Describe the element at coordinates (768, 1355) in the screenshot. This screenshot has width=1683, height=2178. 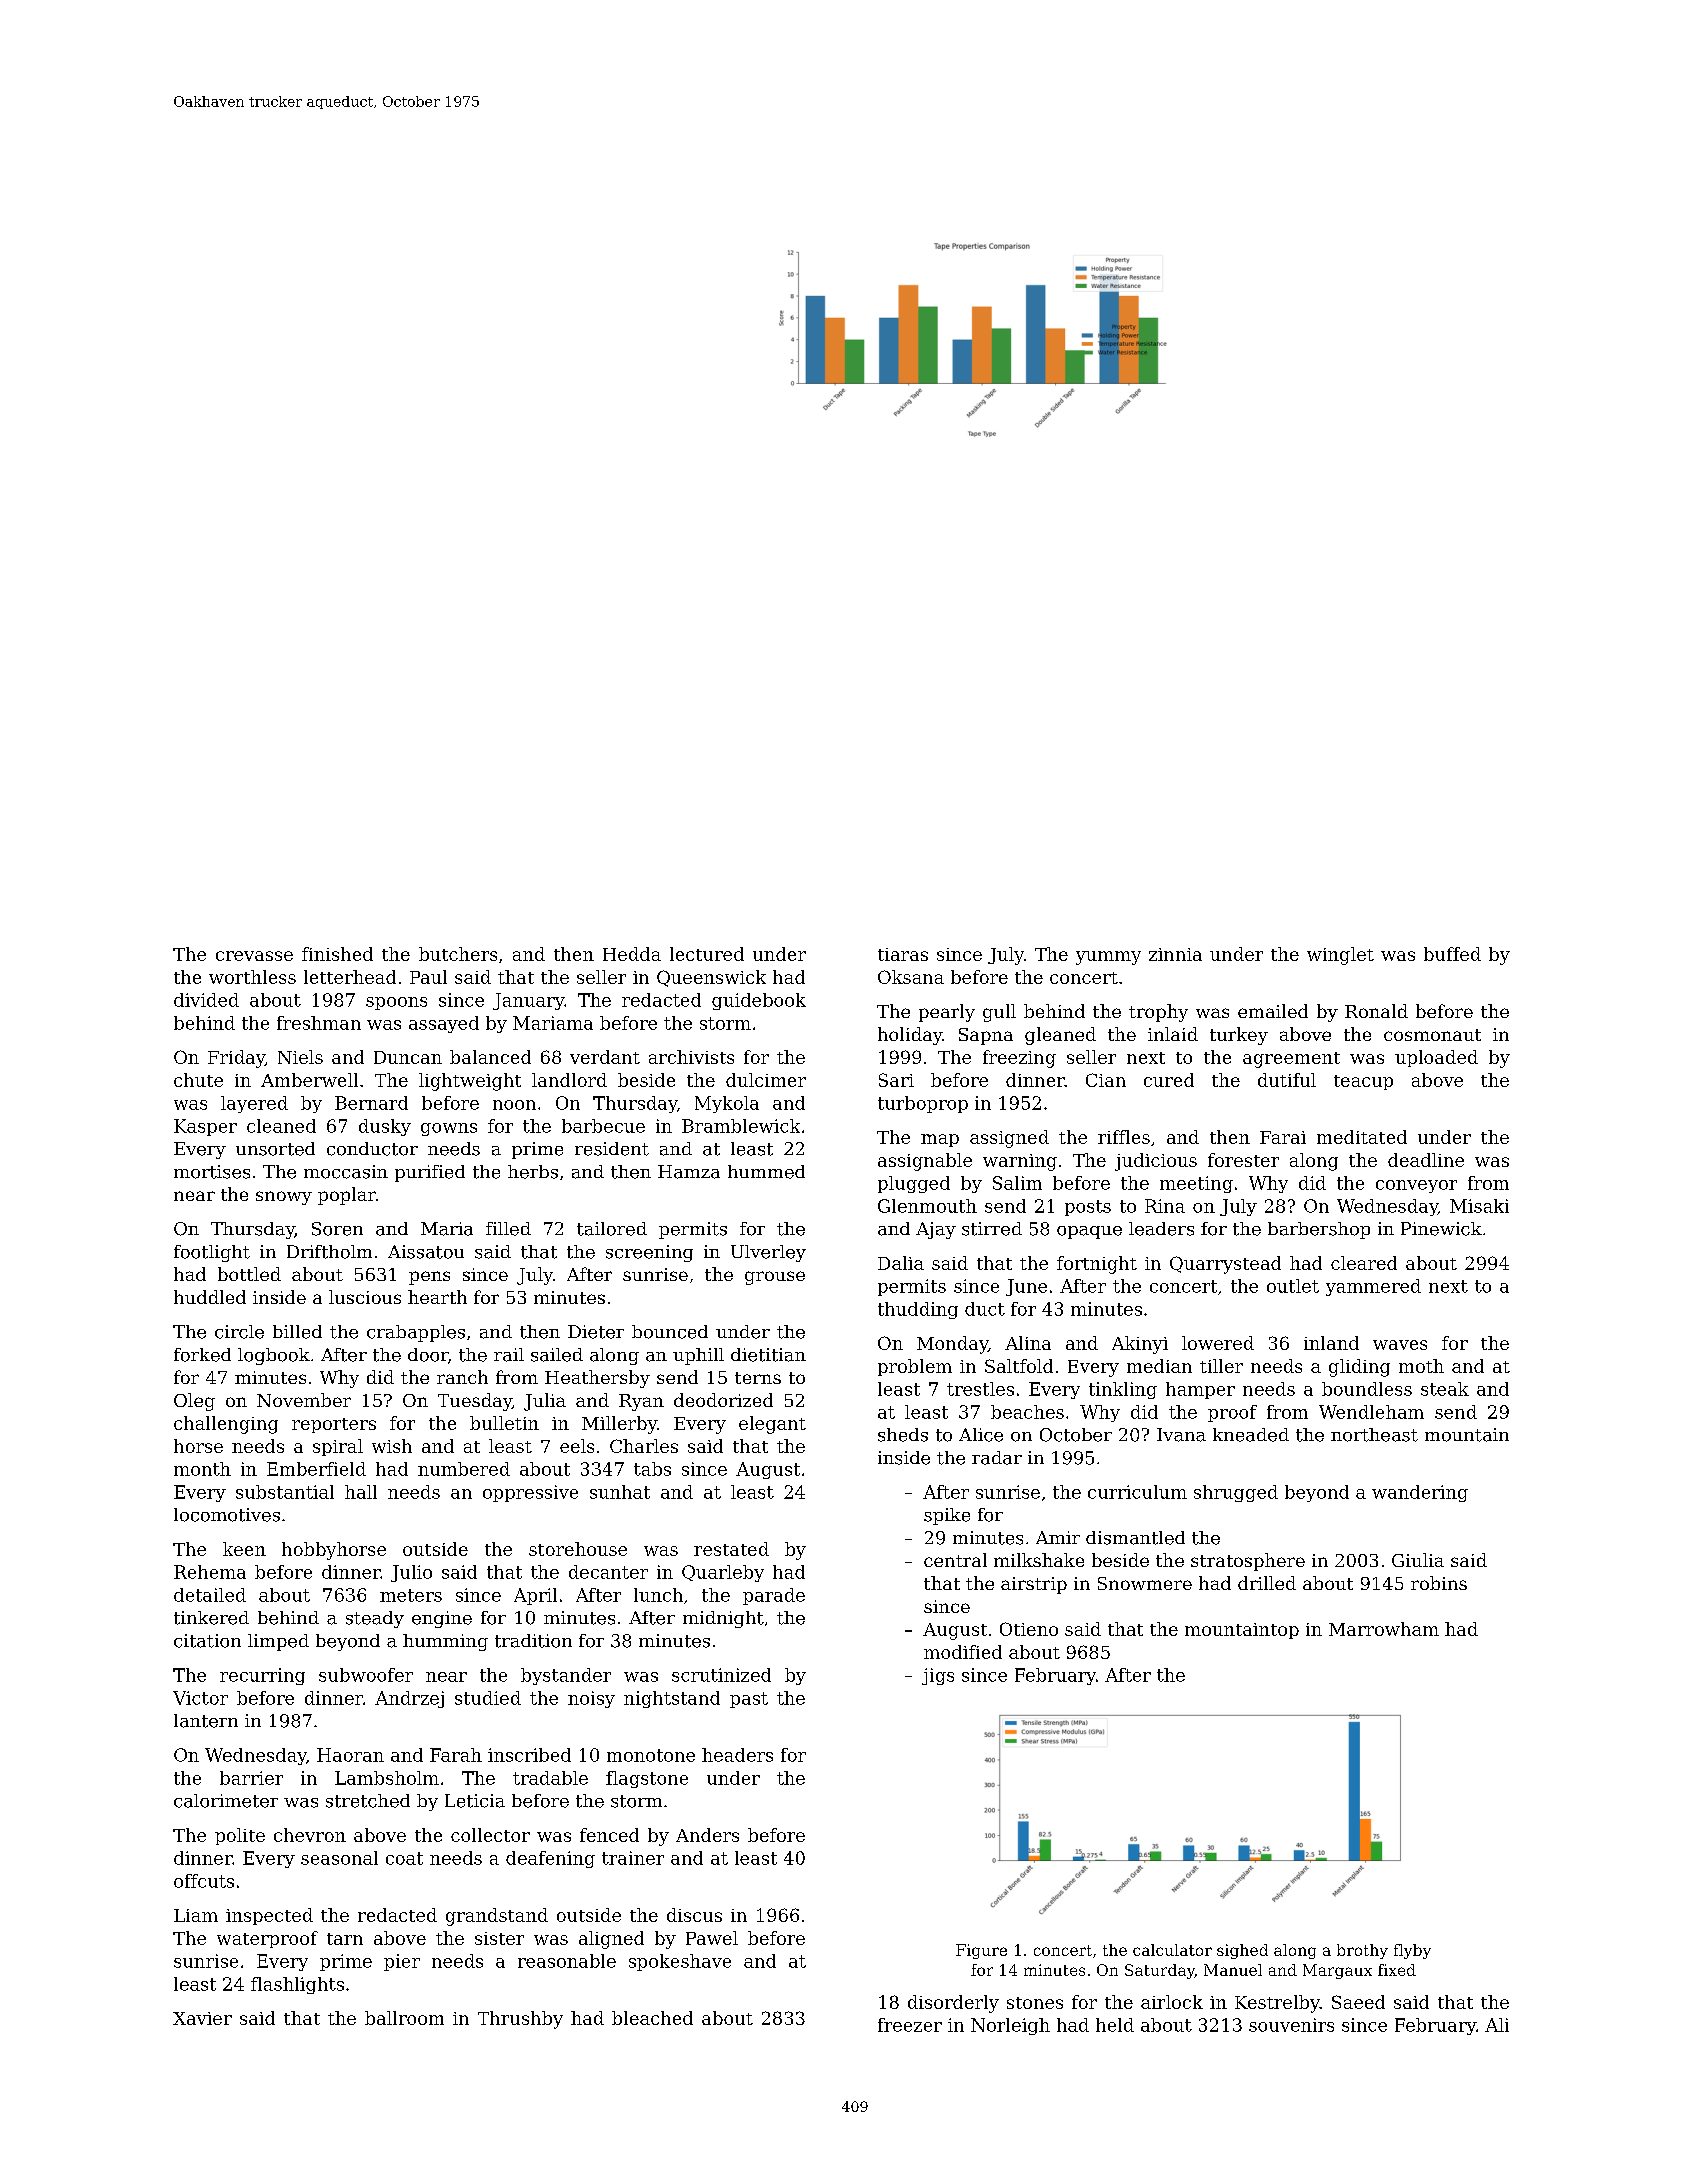
I see `dietitian` at that location.
